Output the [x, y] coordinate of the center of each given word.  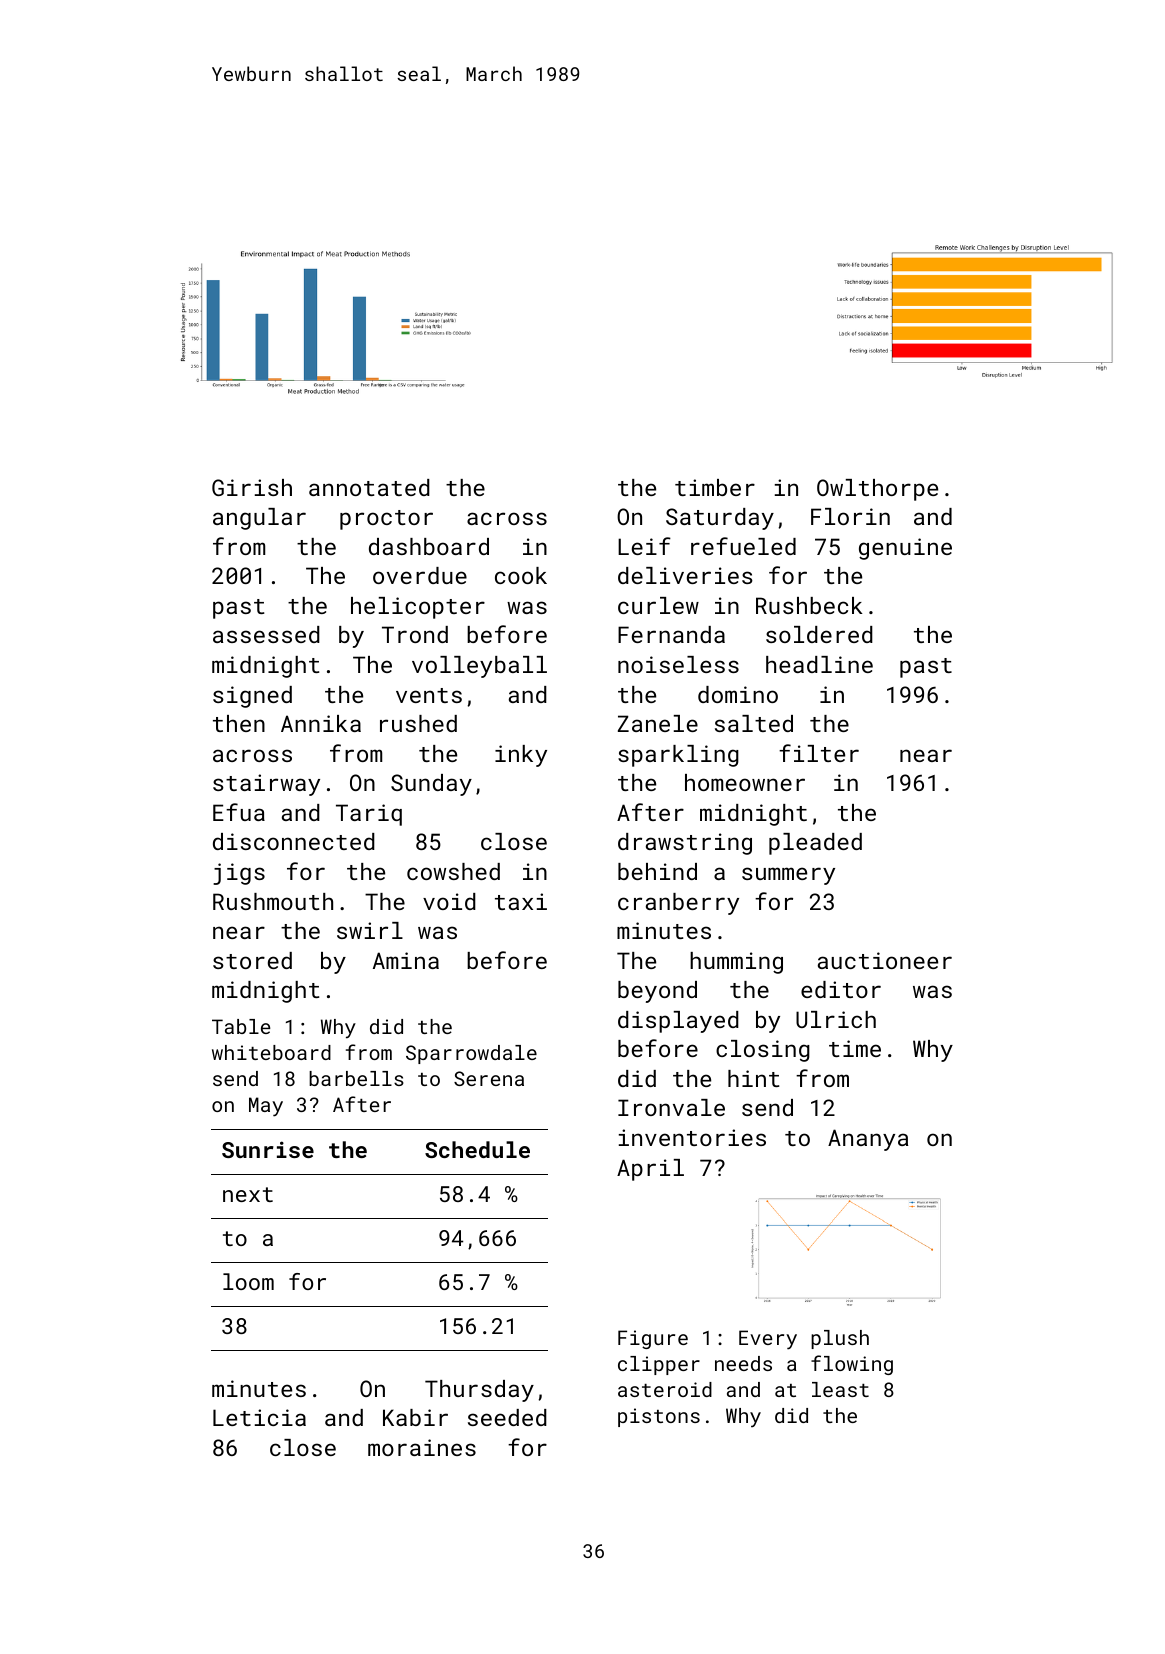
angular [259, 519]
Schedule [477, 1149]
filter [819, 753]
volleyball [479, 667]
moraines [422, 1447]
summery [788, 876]
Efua [239, 812]
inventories [692, 1137]
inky [521, 756]
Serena [489, 1078]
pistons [659, 1417]
